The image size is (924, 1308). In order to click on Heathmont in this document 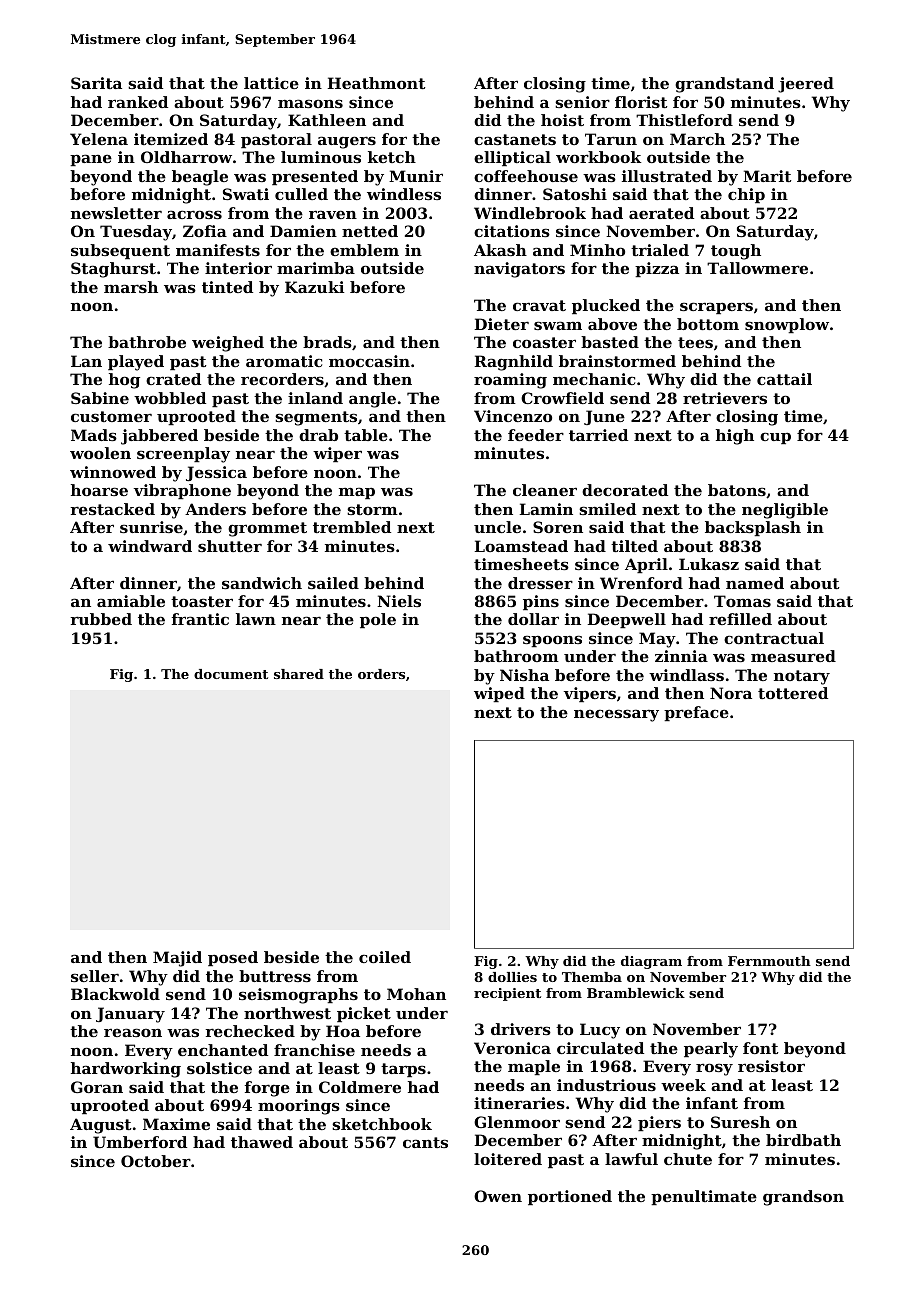, I will do `click(376, 83)`.
